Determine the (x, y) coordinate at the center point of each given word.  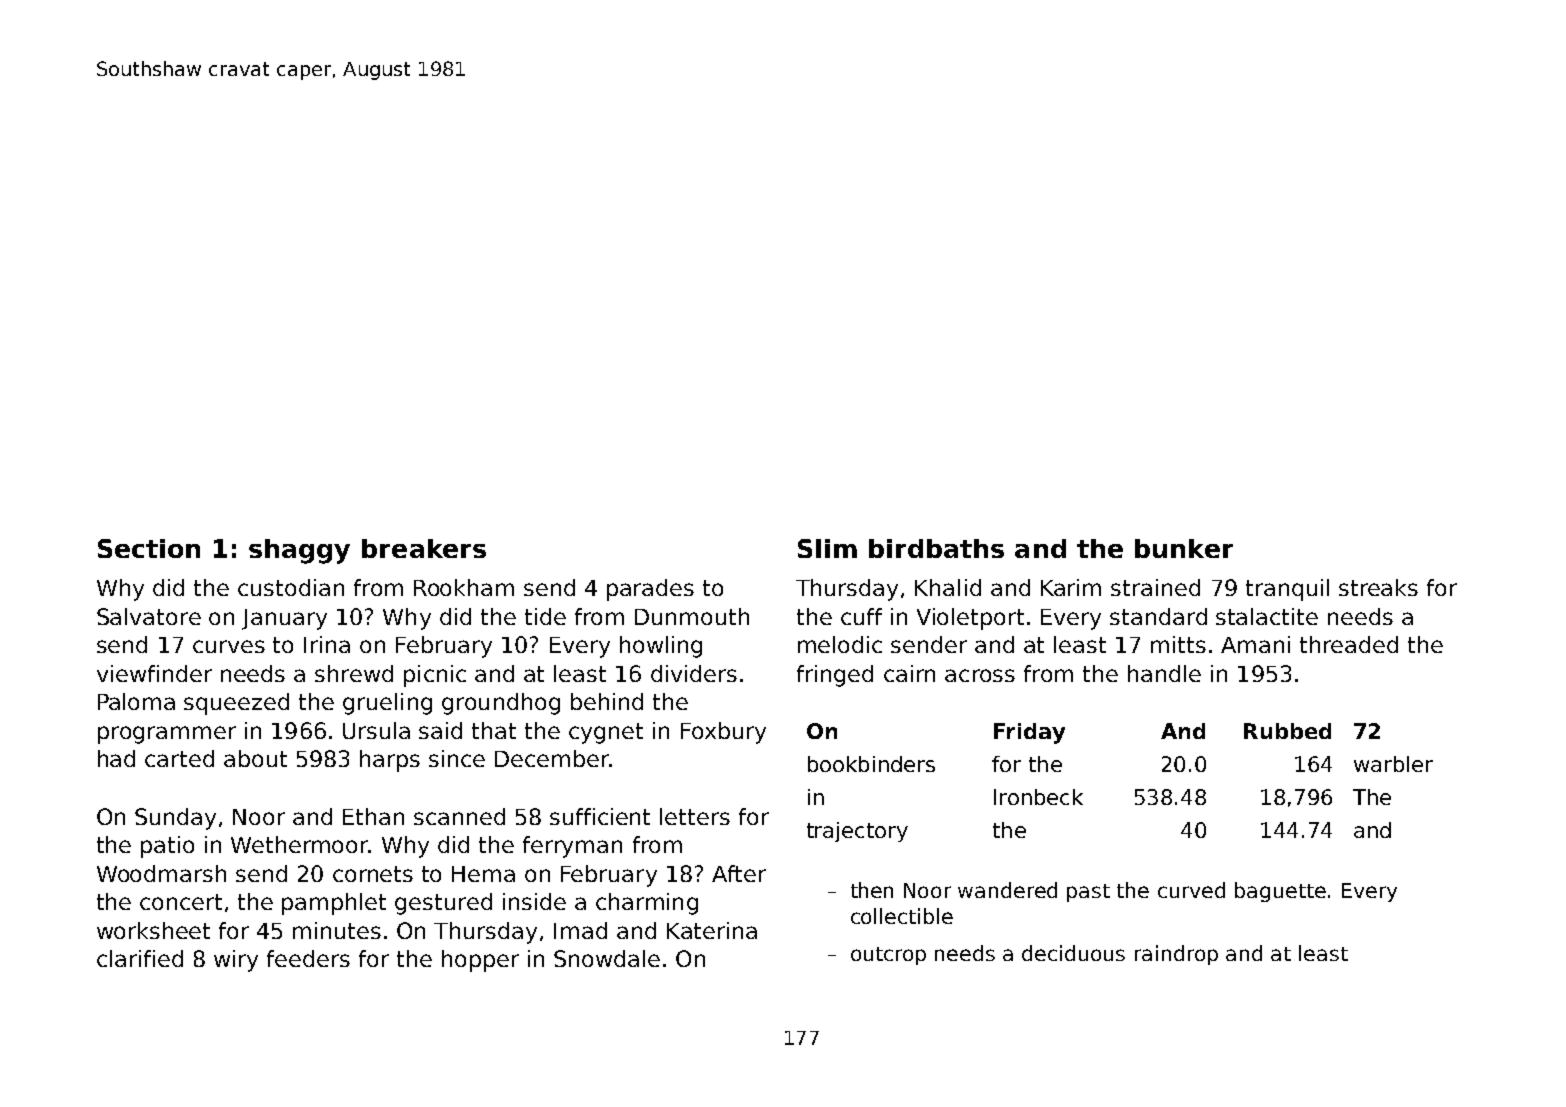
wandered (1007, 890)
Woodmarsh (161, 873)
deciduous (1073, 953)
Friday (1029, 733)
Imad (580, 930)
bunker (1184, 548)
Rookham (464, 587)
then (872, 890)
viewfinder (154, 673)
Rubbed (1287, 731)
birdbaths (936, 548)
